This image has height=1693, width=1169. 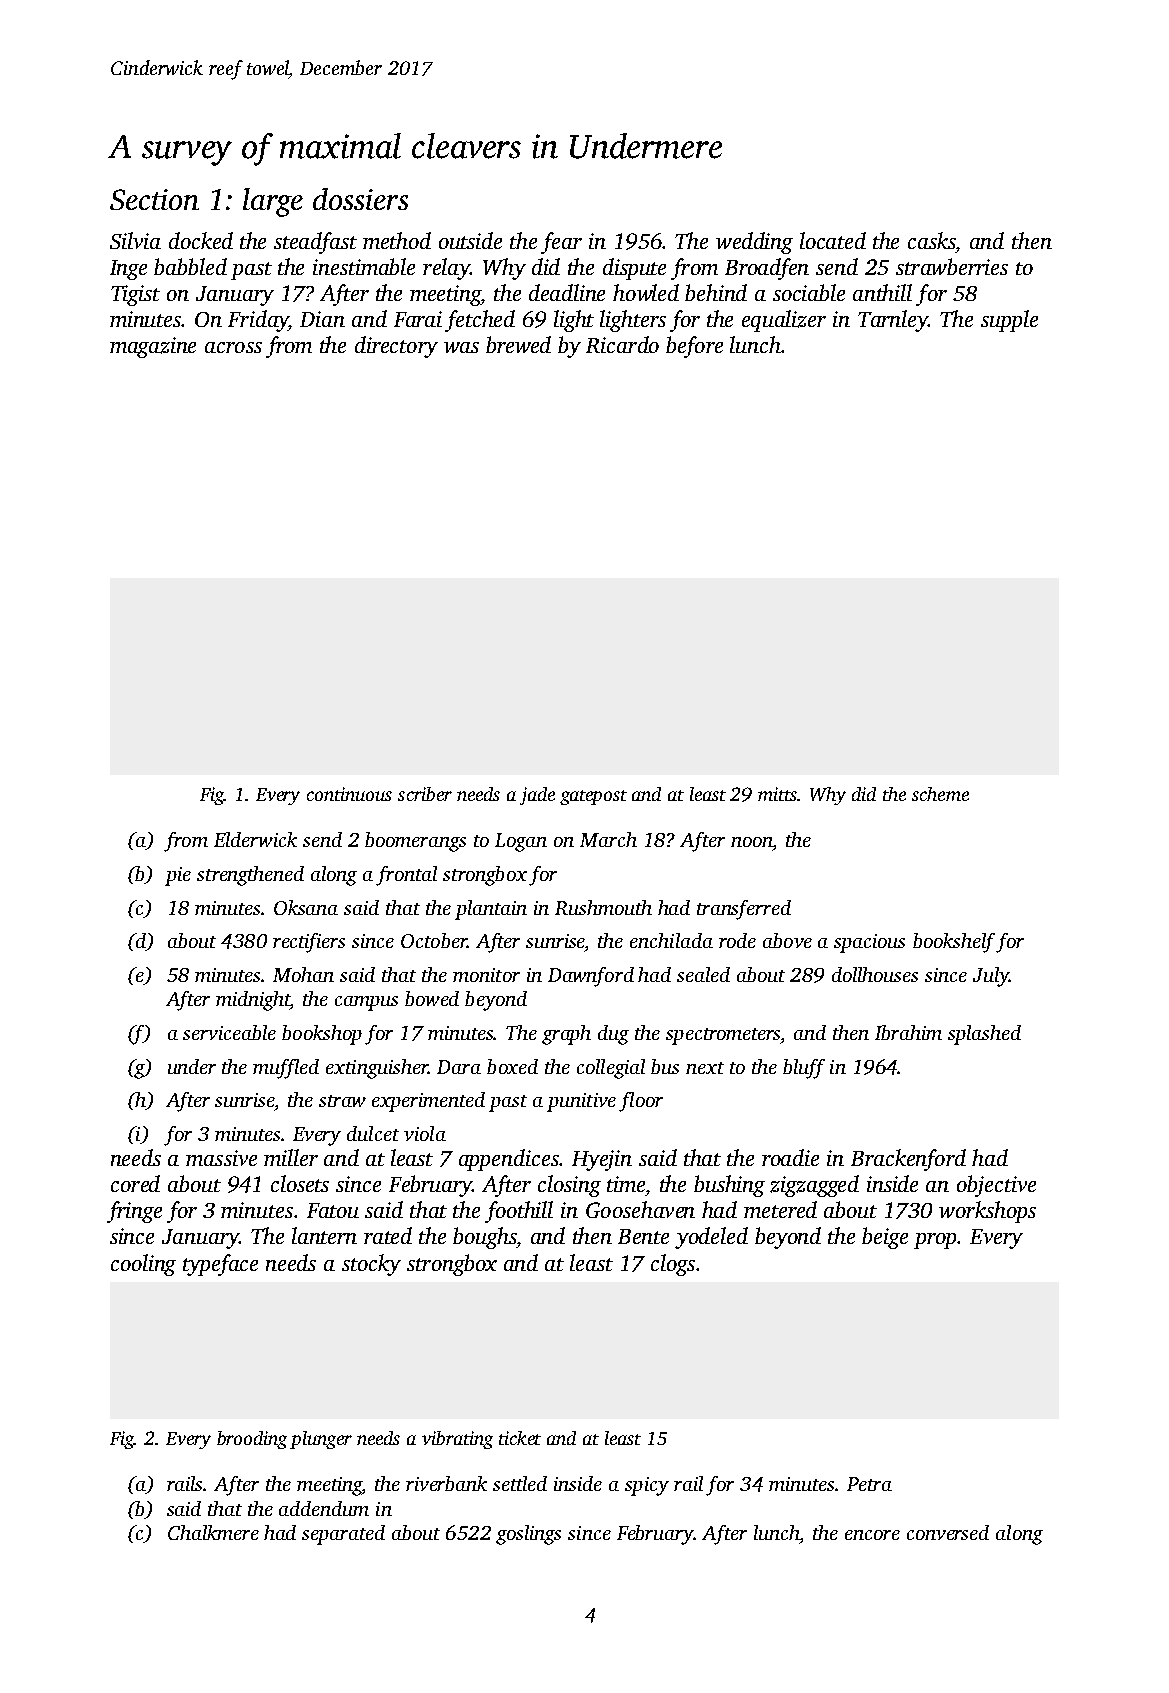 I want to click on casks, so click(x=932, y=240).
